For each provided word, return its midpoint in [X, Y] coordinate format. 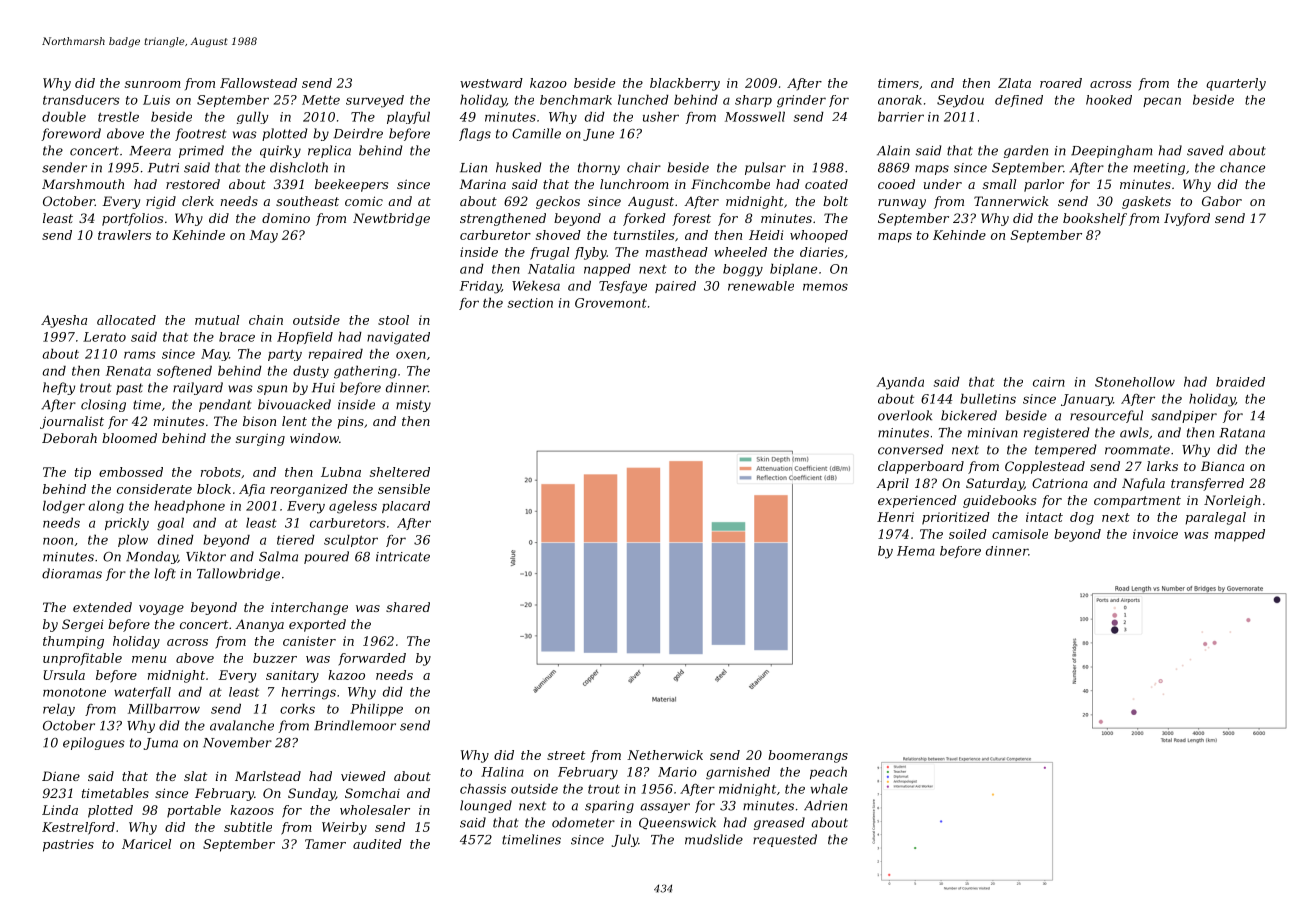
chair [644, 167]
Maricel [146, 844]
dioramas [72, 573]
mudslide [714, 839]
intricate [403, 557]
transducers [81, 100]
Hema [916, 551]
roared [1061, 83]
